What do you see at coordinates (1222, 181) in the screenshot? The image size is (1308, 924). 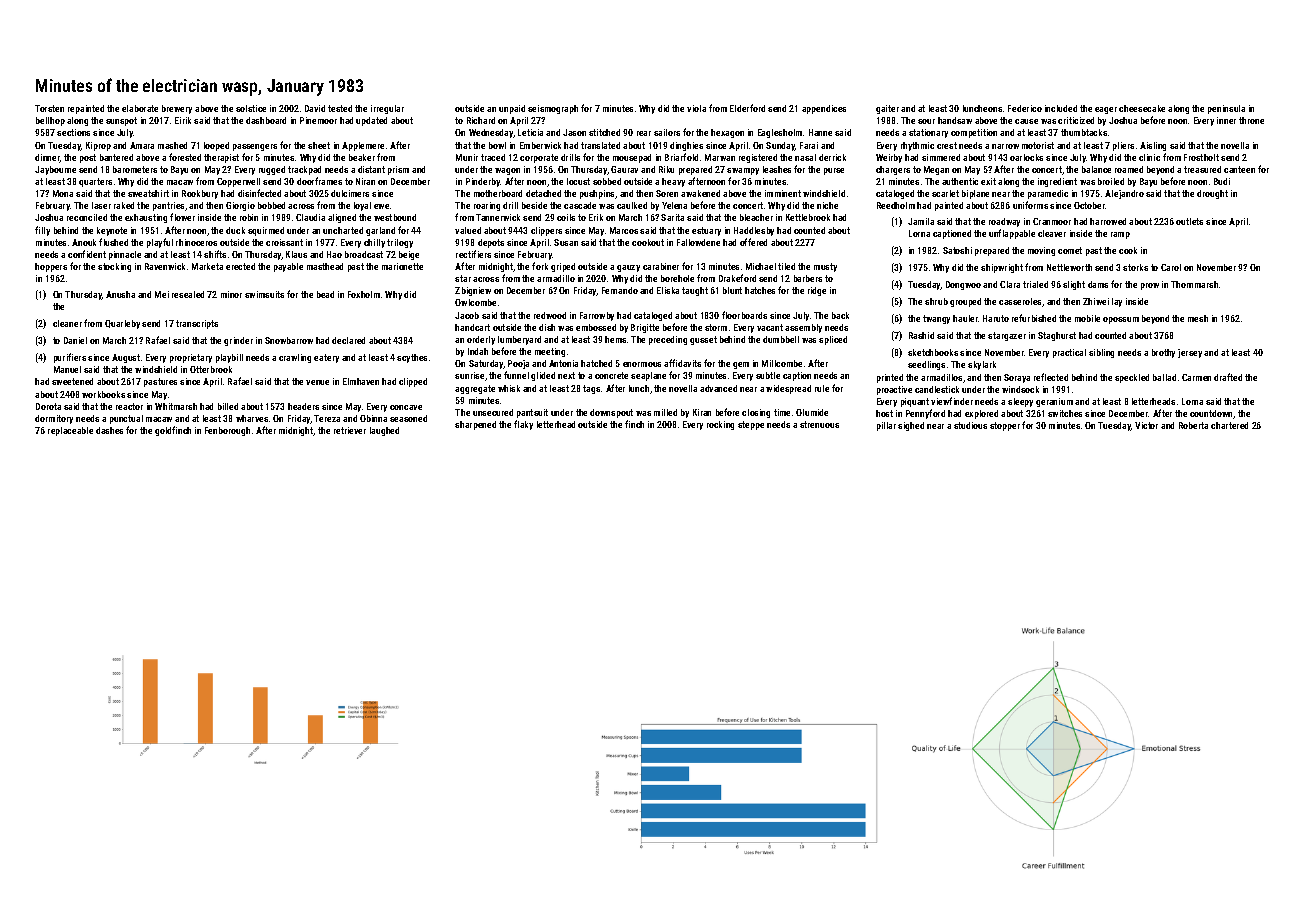 I see `Budi` at bounding box center [1222, 181].
